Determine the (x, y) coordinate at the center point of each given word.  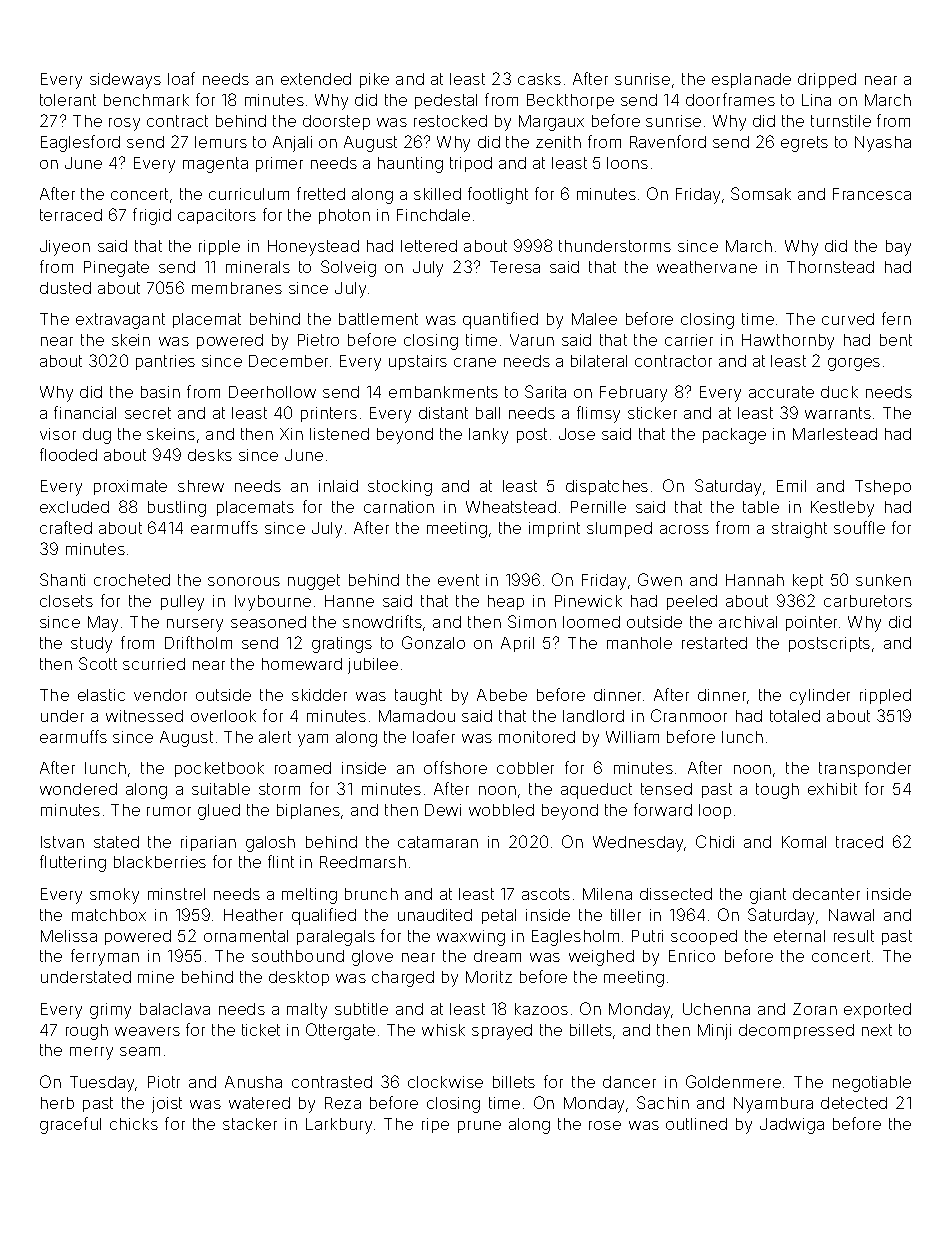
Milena (607, 894)
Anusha (253, 1082)
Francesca (872, 194)
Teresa (515, 267)
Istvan (62, 842)
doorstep (336, 122)
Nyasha (883, 144)
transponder (865, 769)
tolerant (68, 100)
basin (160, 392)
